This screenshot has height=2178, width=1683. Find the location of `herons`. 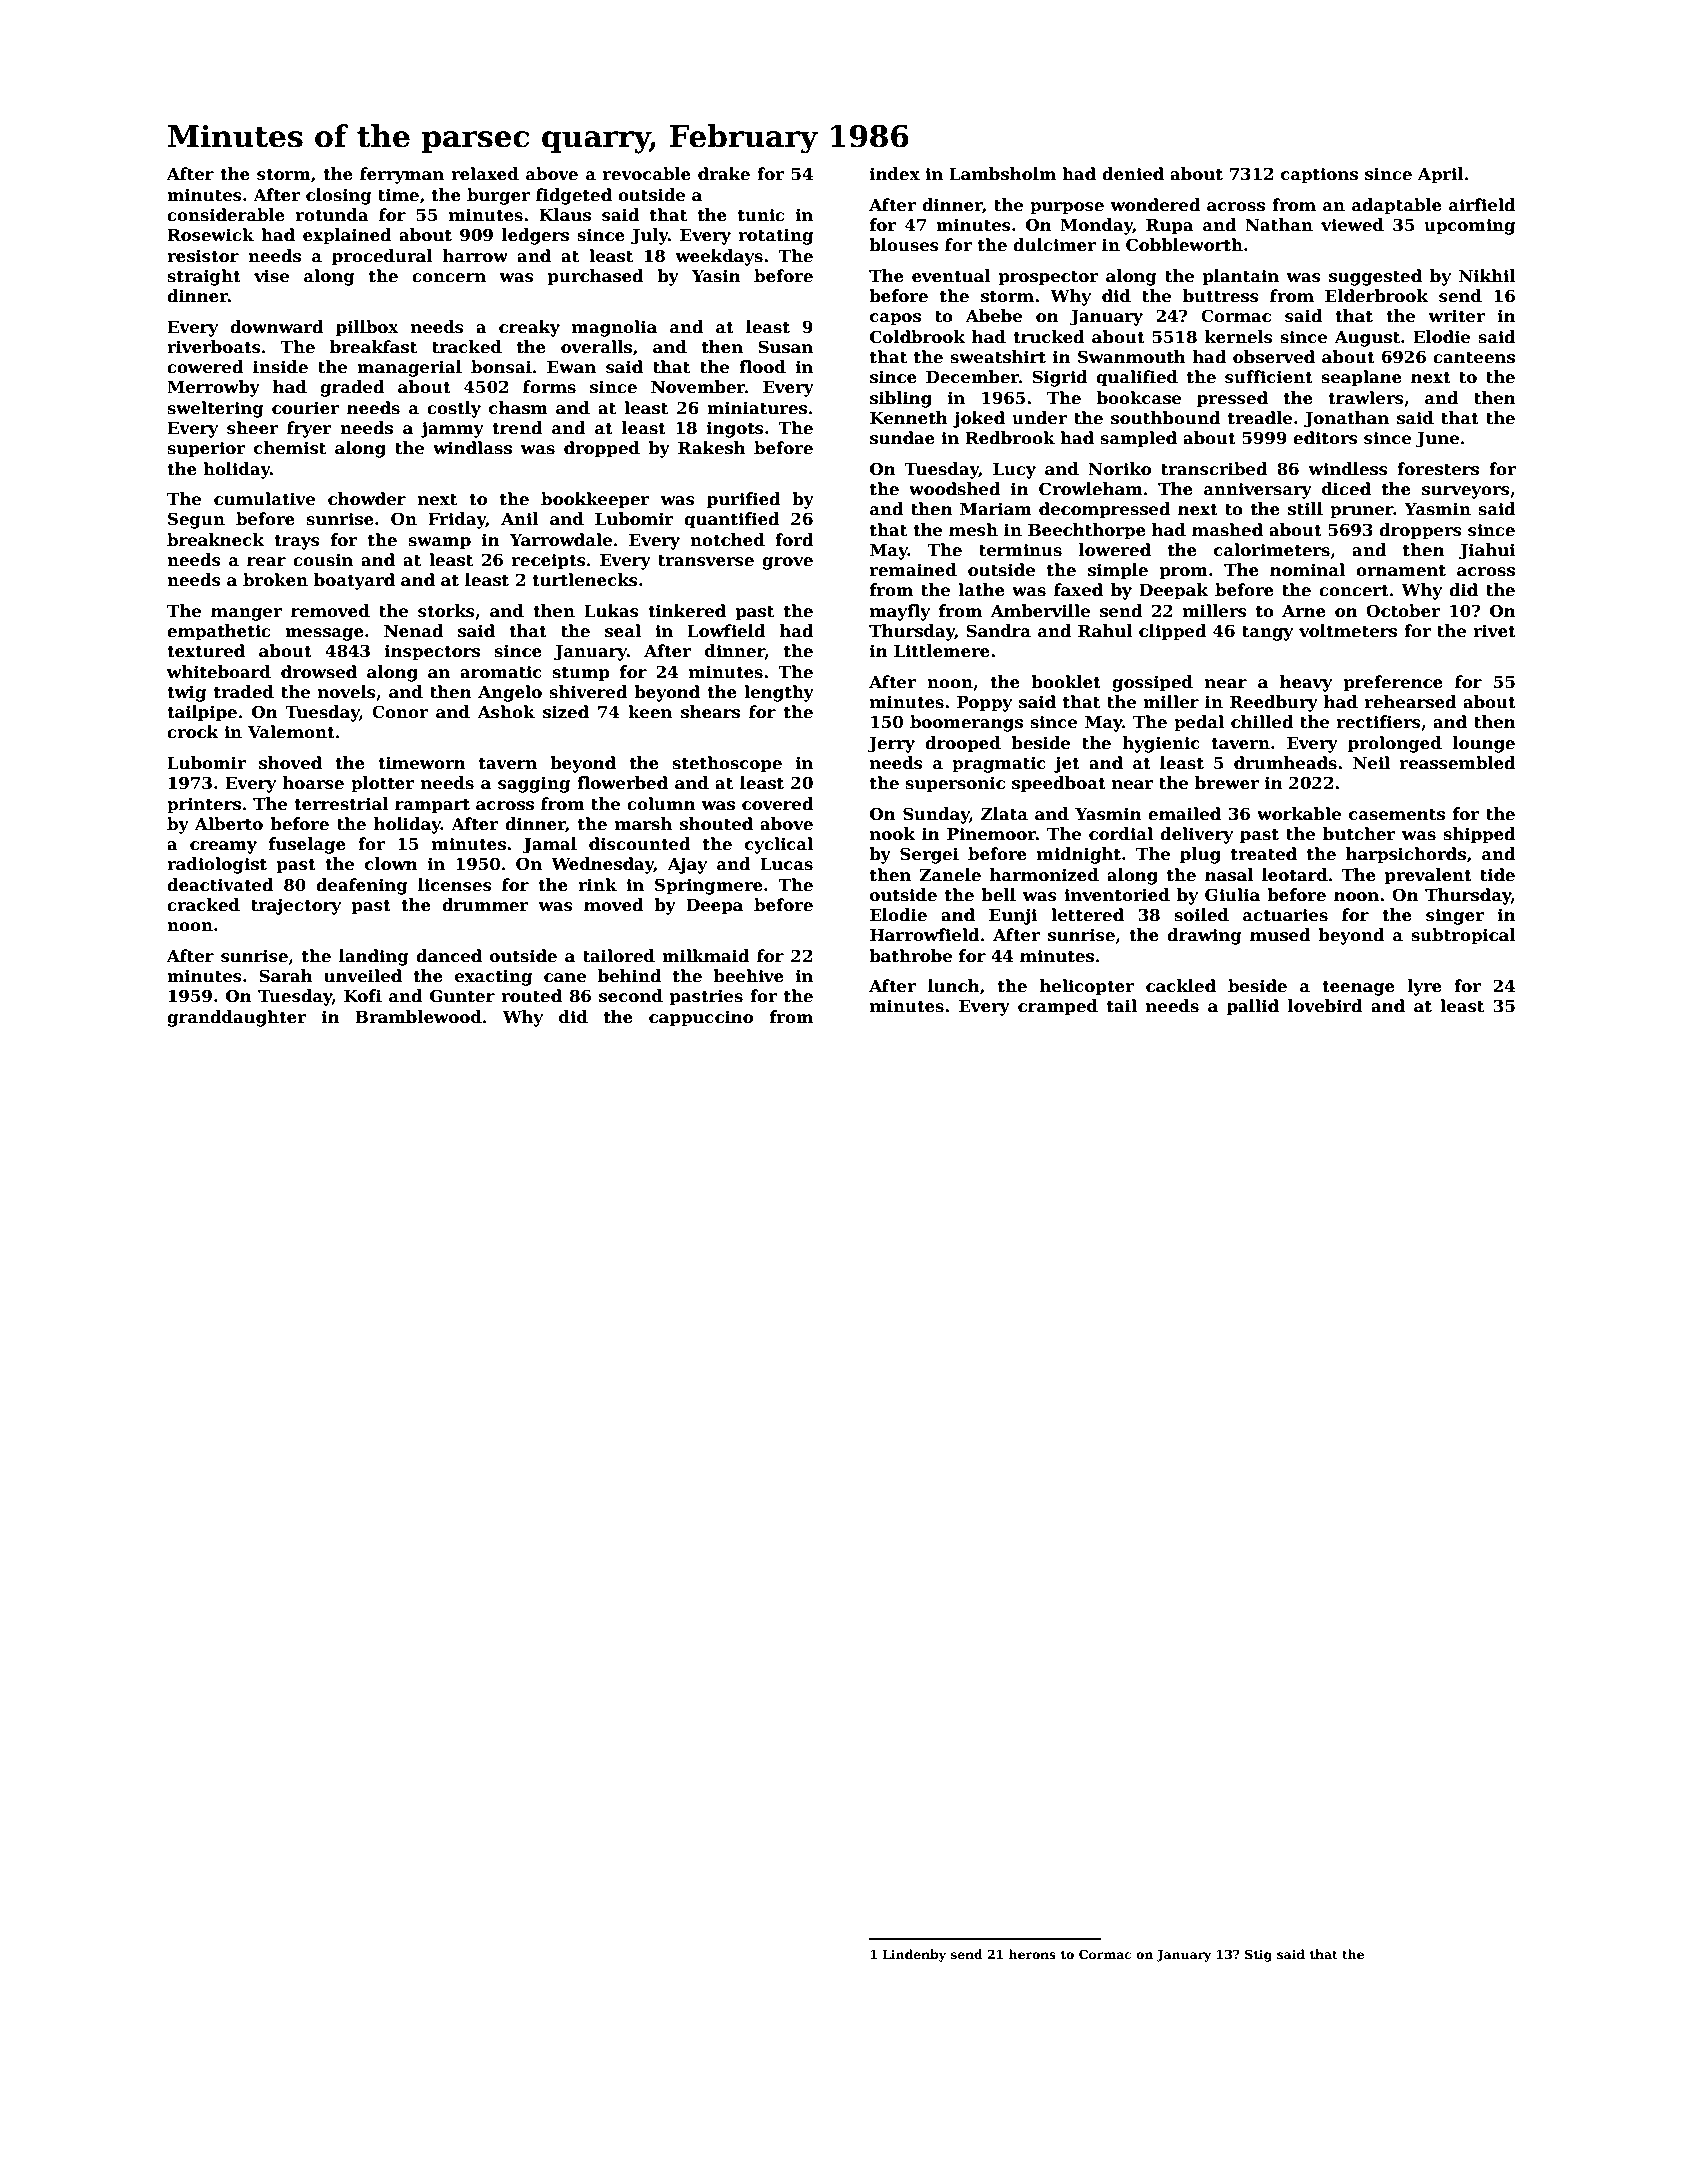

herons is located at coordinates (1032, 1954).
